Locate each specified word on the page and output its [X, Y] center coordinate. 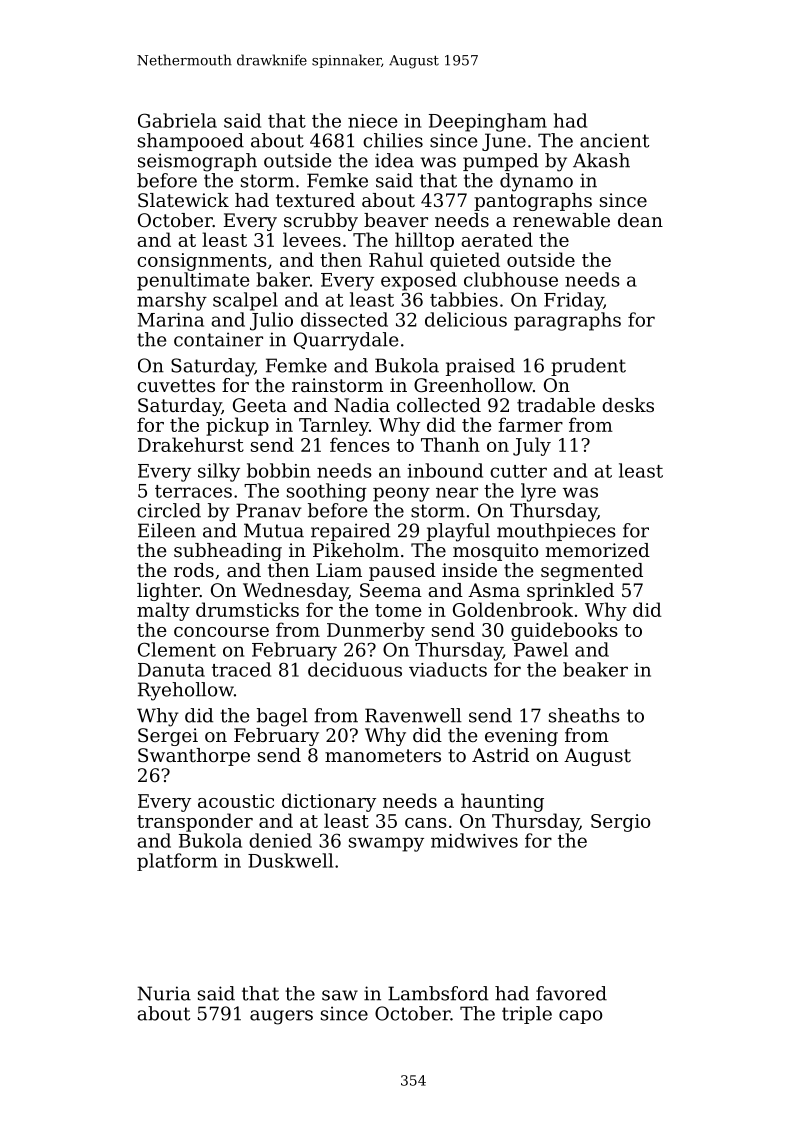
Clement [177, 649]
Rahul [396, 259]
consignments [202, 262]
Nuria [164, 993]
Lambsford [438, 993]
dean [640, 220]
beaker [595, 669]
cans [426, 823]
